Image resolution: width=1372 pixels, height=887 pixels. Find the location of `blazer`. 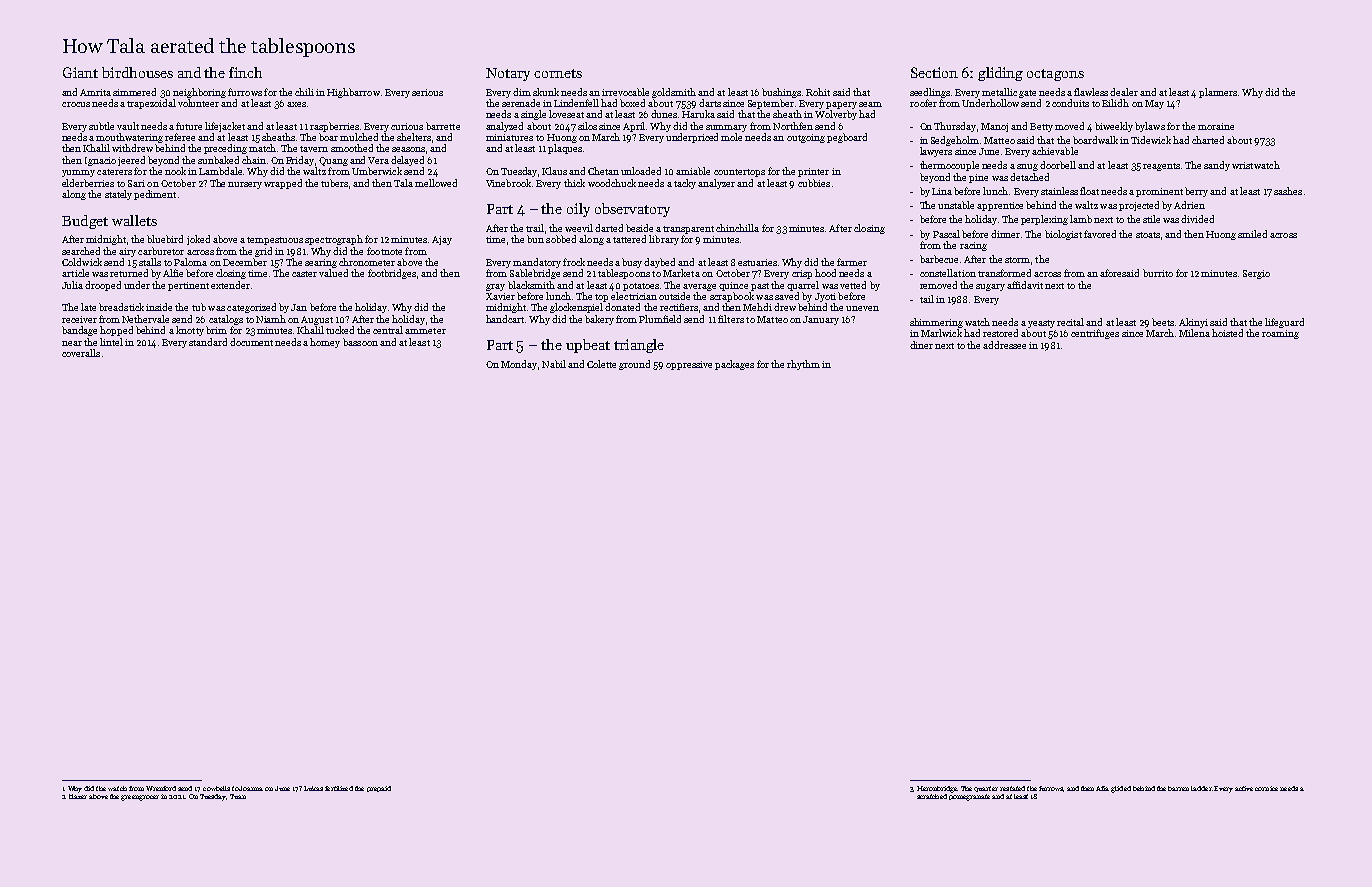

blazer is located at coordinates (78, 796).
